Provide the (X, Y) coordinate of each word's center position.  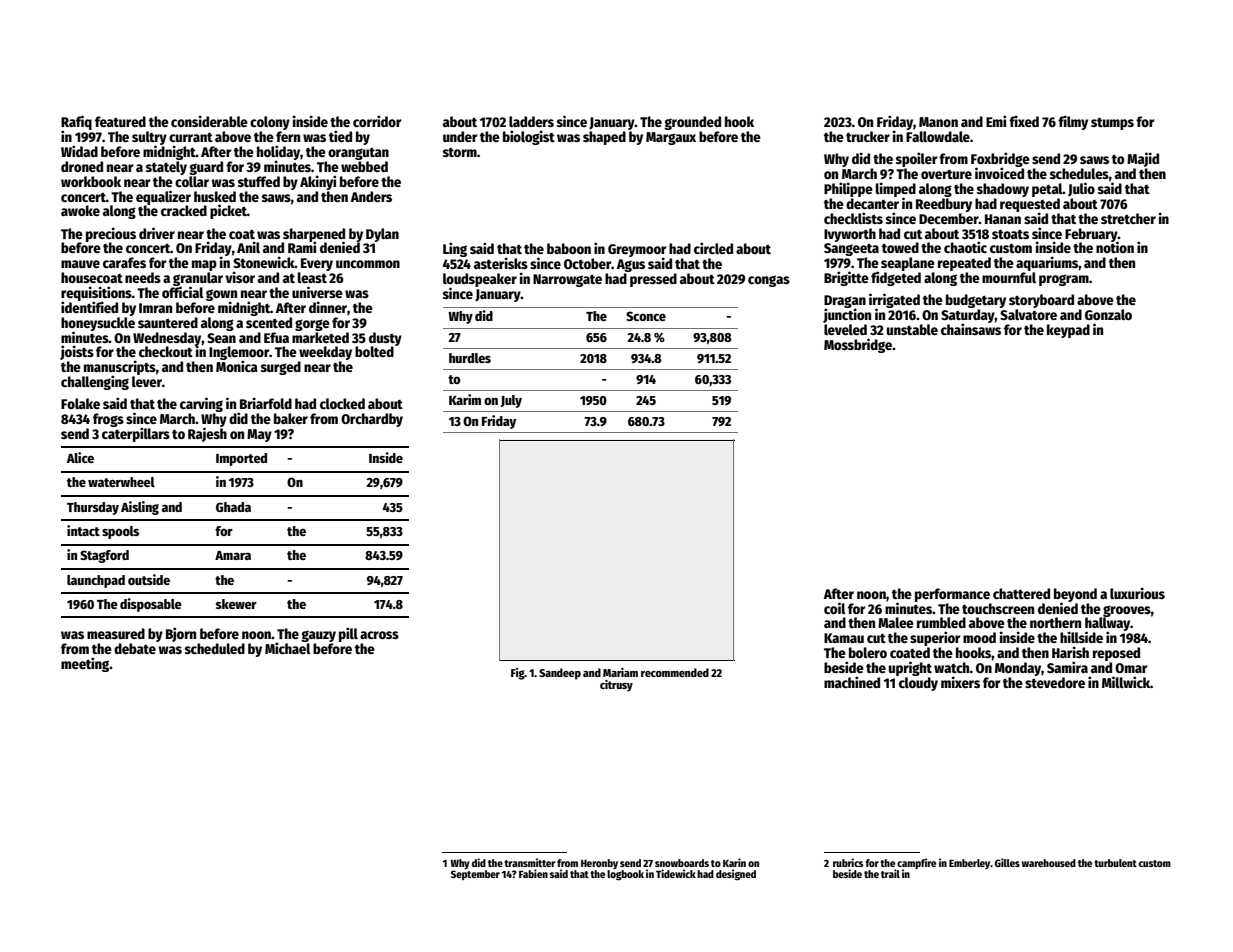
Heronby (599, 864)
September (475, 875)
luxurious (1137, 593)
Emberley (970, 864)
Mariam (620, 672)
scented (269, 322)
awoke (80, 210)
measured (116, 633)
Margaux (671, 138)
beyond (1075, 595)
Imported (241, 459)
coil (835, 608)
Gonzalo (1108, 314)
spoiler (916, 159)
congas (769, 281)
